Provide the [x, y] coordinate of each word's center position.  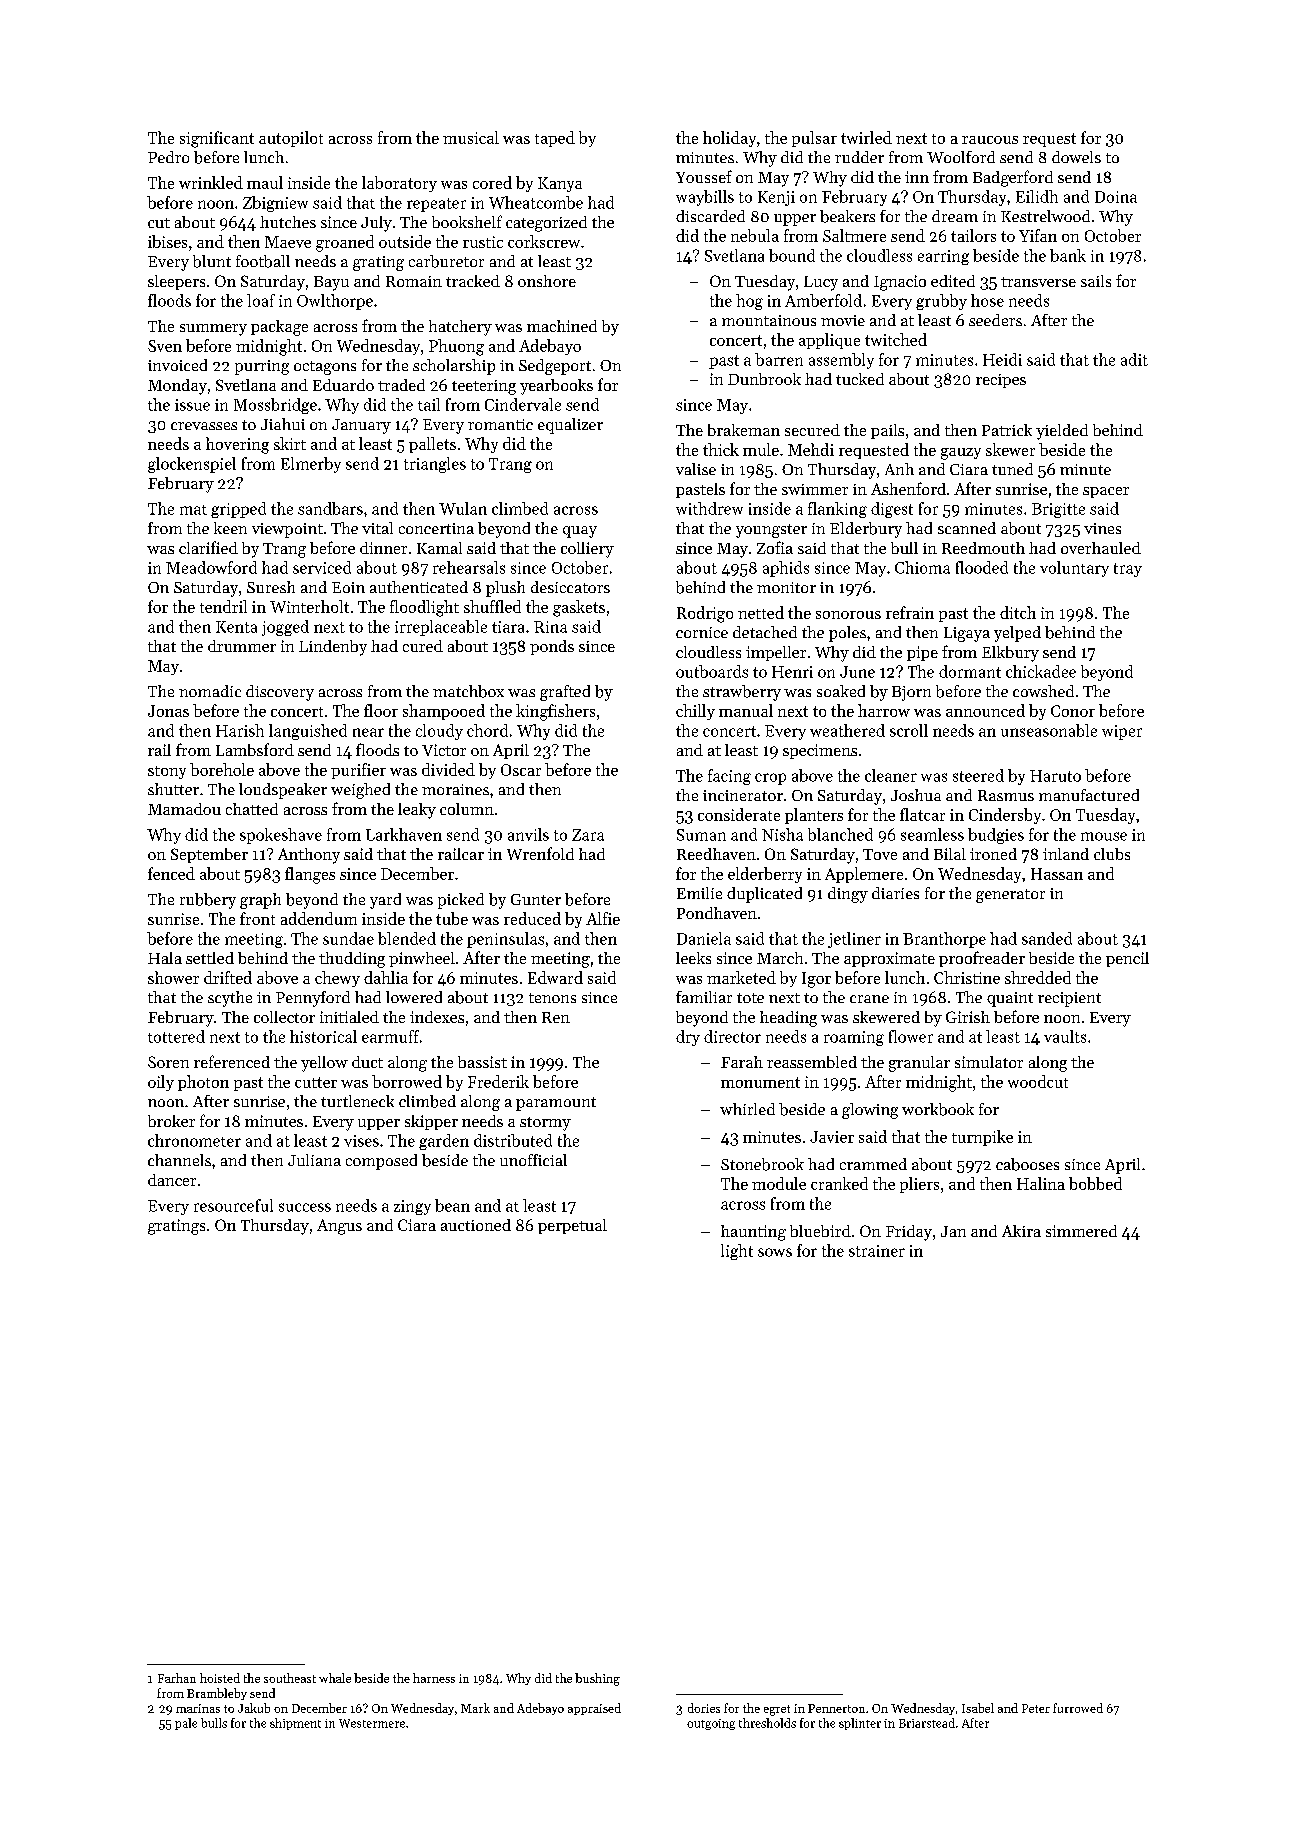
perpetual [572, 1226]
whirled [747, 1109]
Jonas [168, 711]
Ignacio [900, 283]
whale [335, 1678]
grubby [941, 302]
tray [1128, 570]
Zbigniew [275, 204]
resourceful [233, 1205]
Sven [165, 346]
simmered [1081, 1231]
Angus [339, 1227]
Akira [1021, 1231]
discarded [710, 216]
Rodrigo [705, 614]
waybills [705, 198]
